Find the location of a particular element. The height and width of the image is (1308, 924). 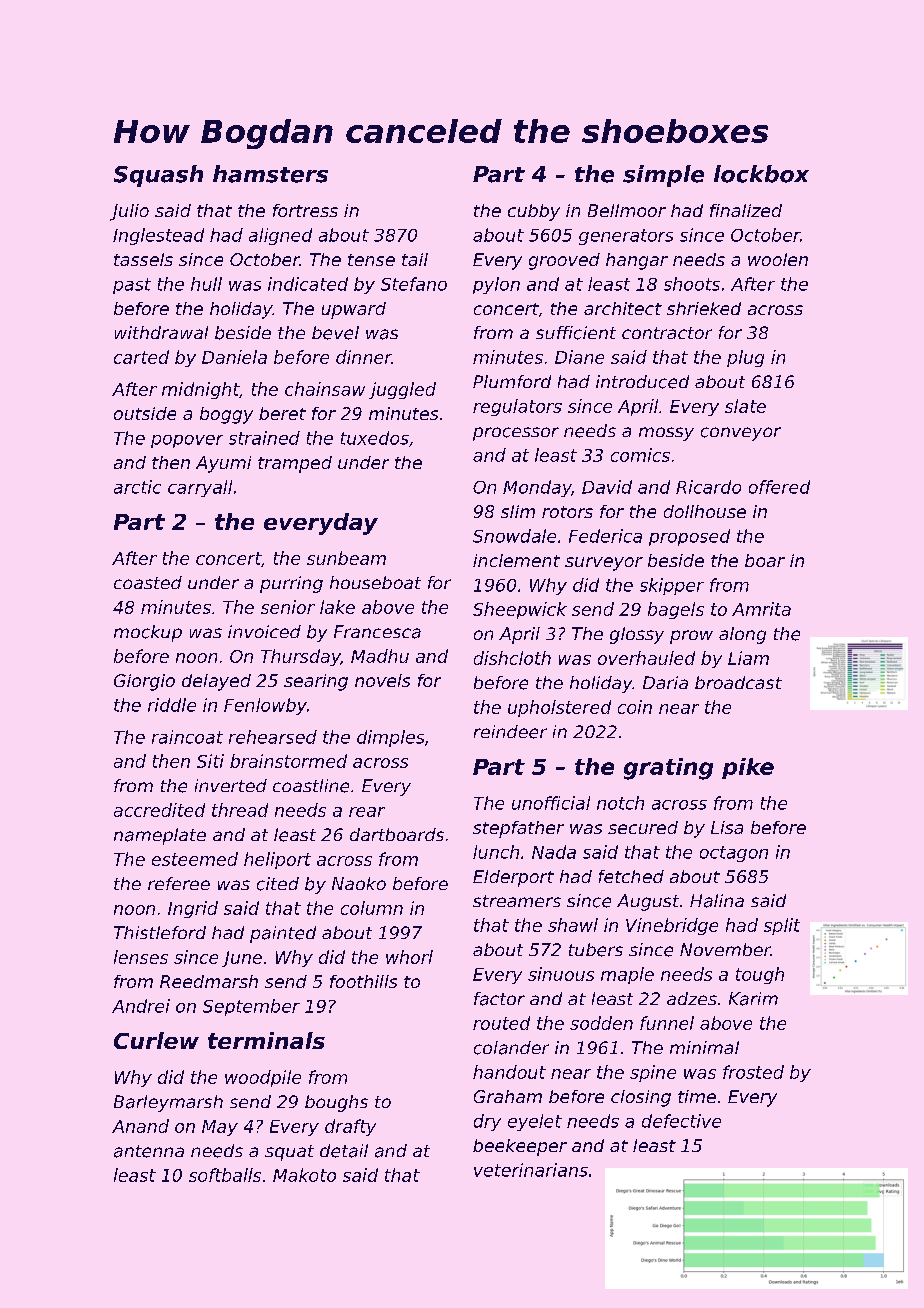

tense is located at coordinates (371, 260).
